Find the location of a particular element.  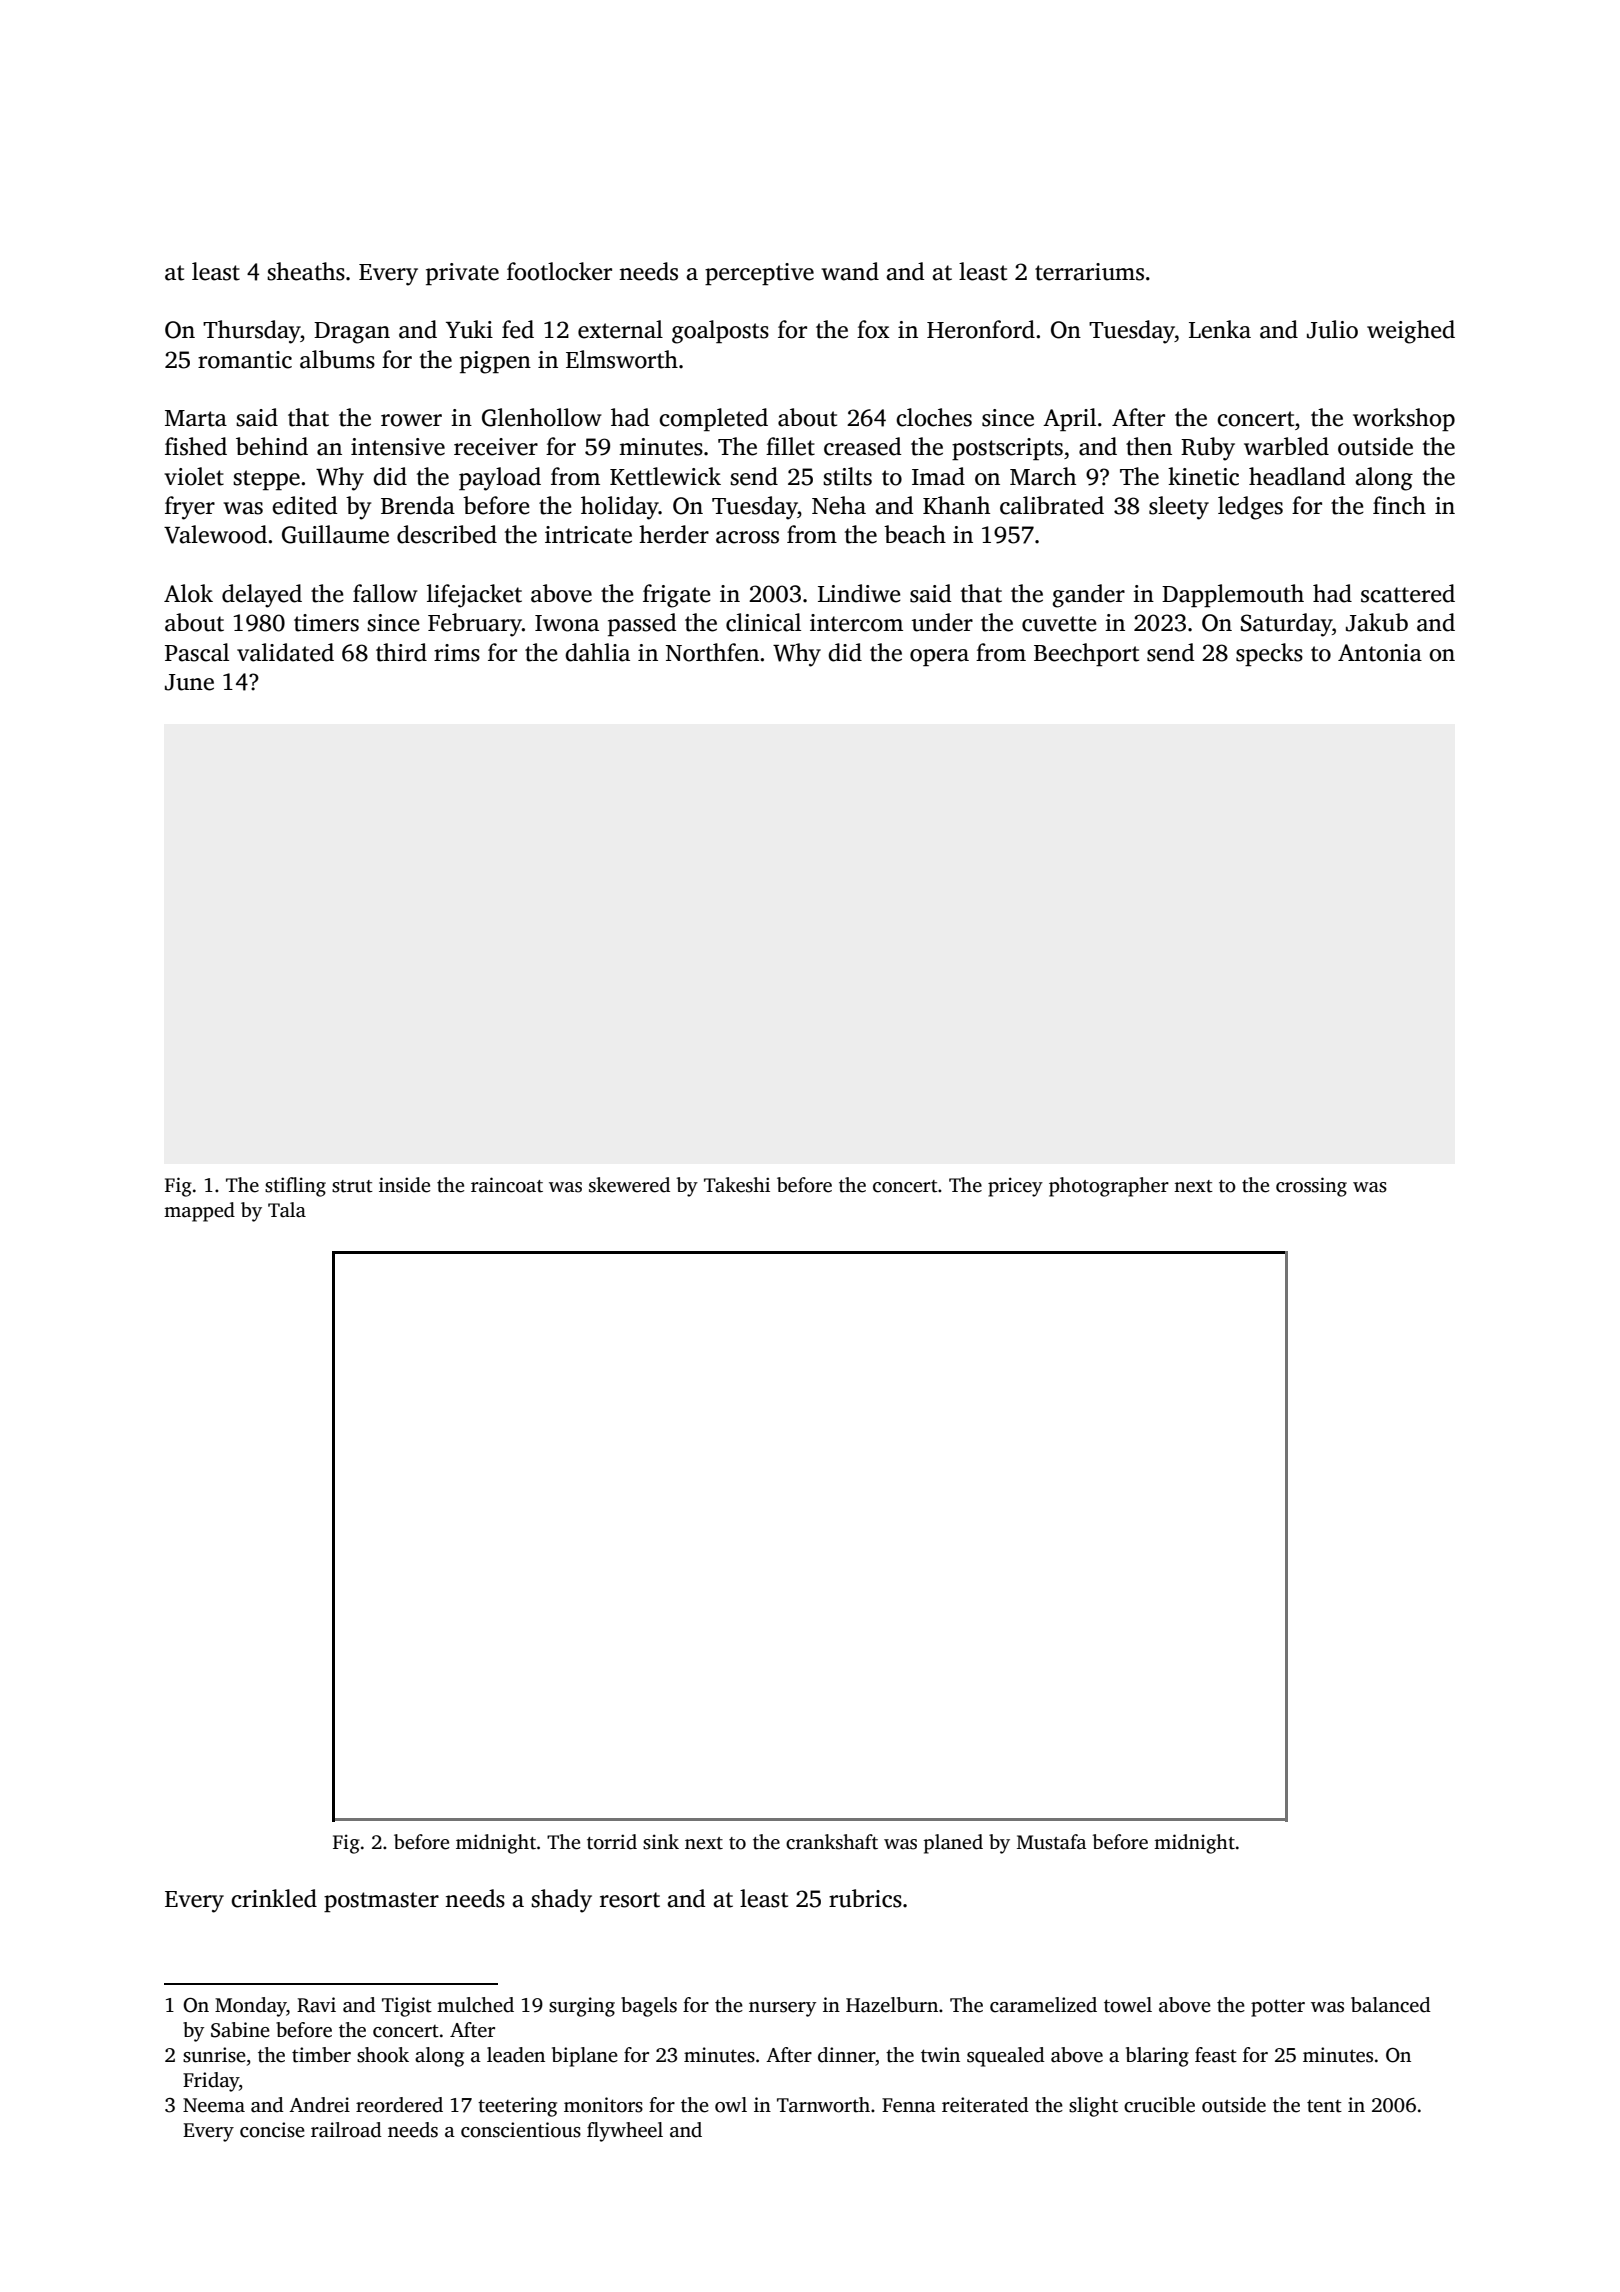

Beechport is located at coordinates (1086, 654).
